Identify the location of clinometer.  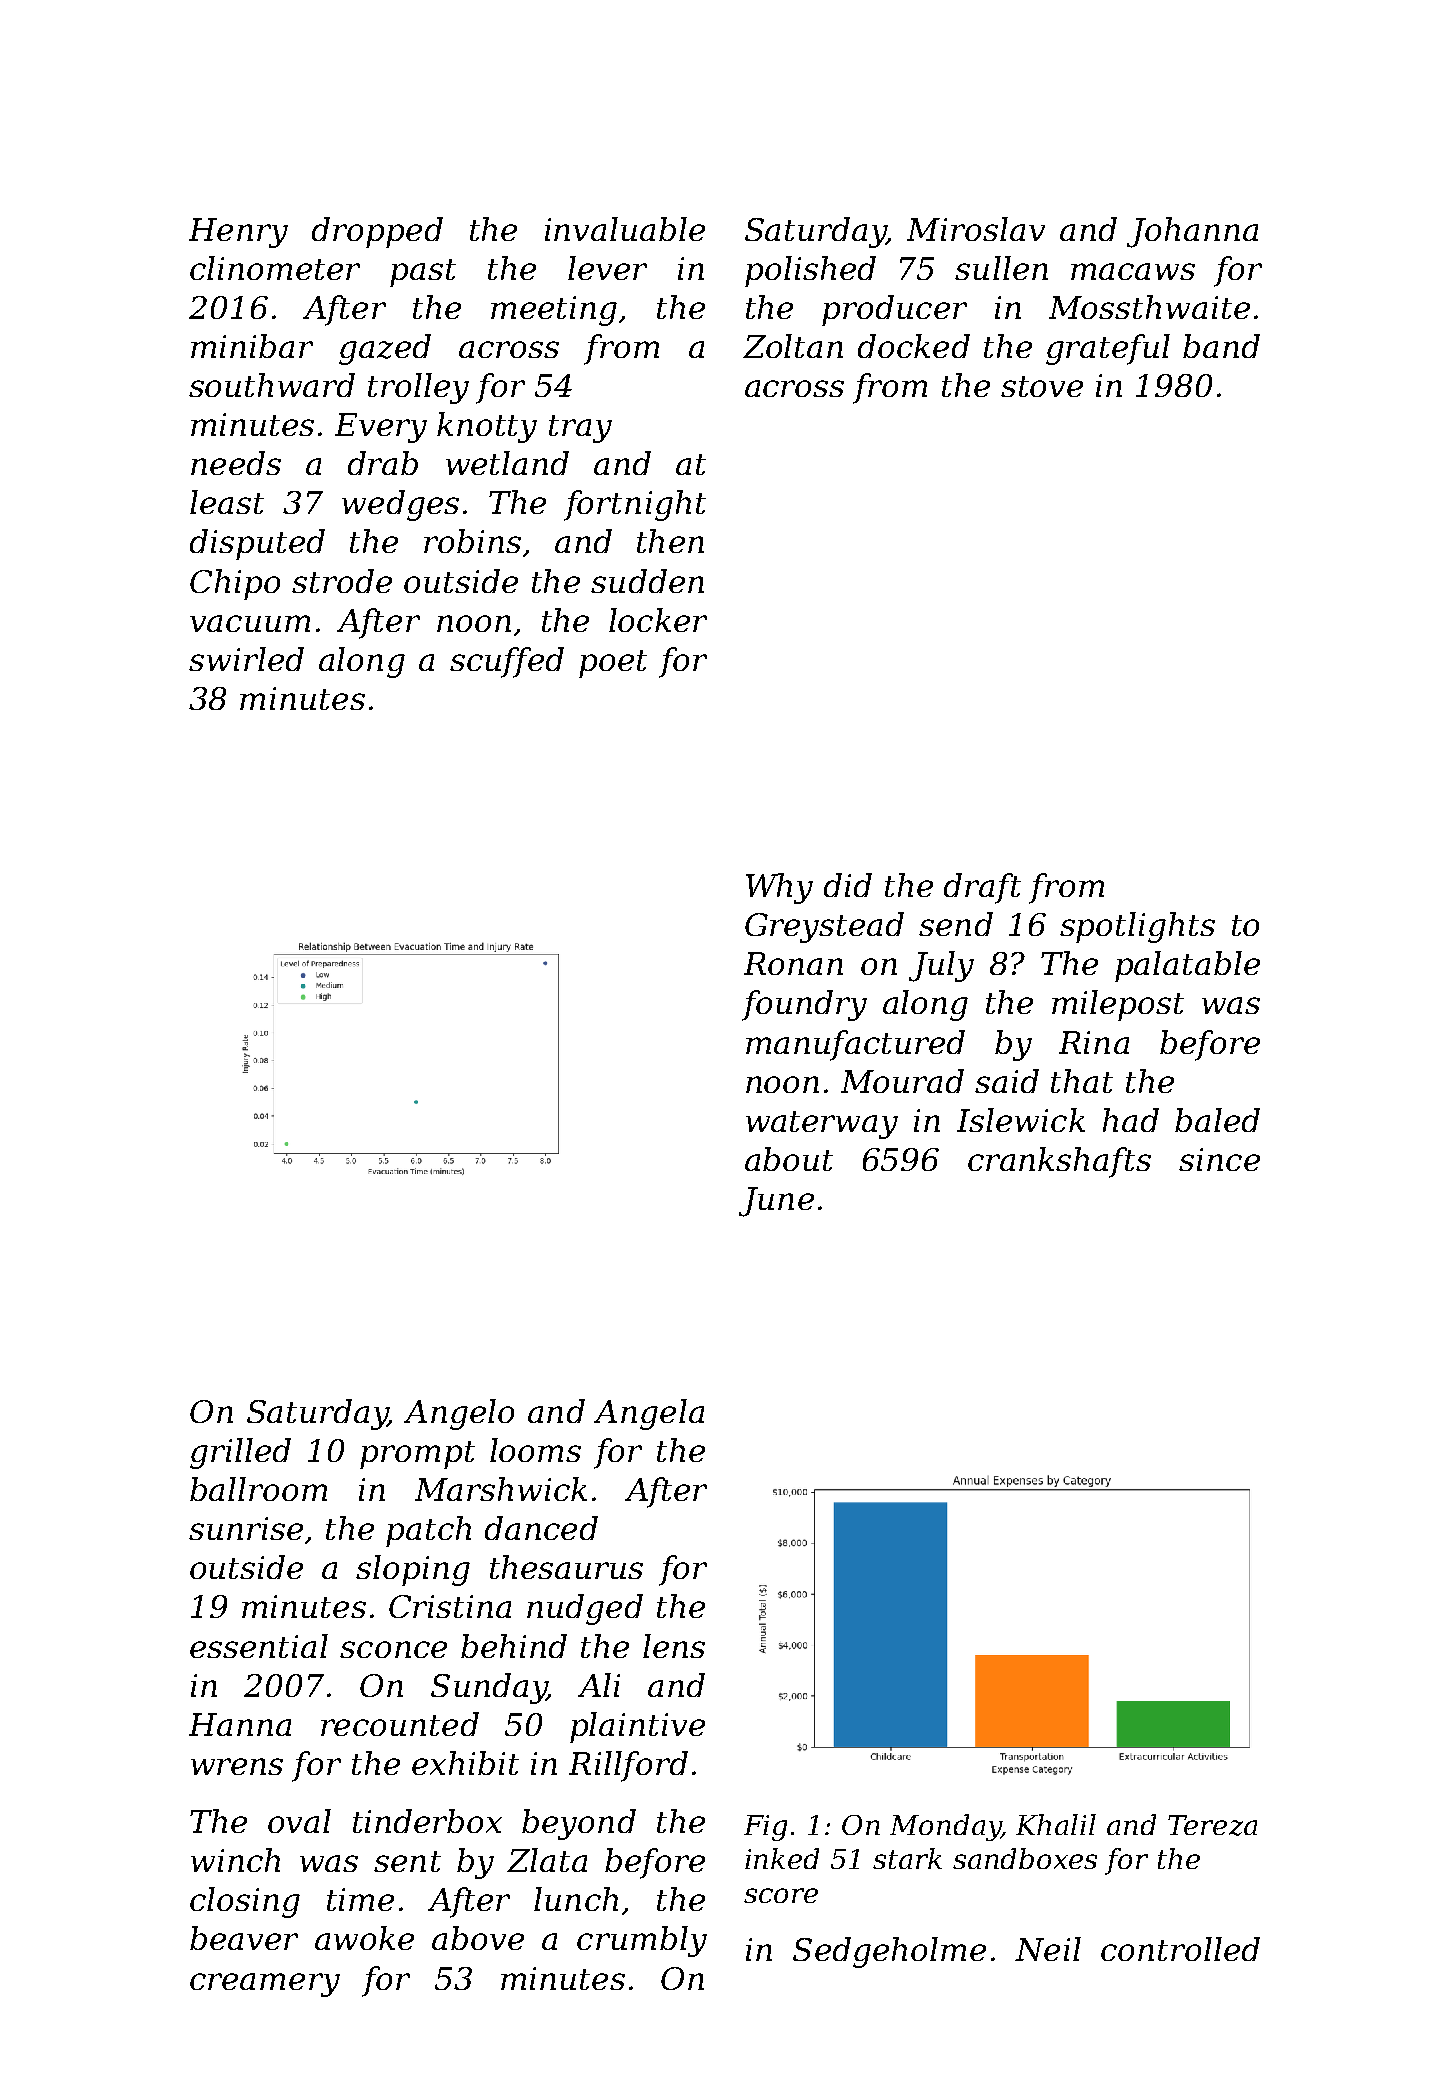
(275, 268).
